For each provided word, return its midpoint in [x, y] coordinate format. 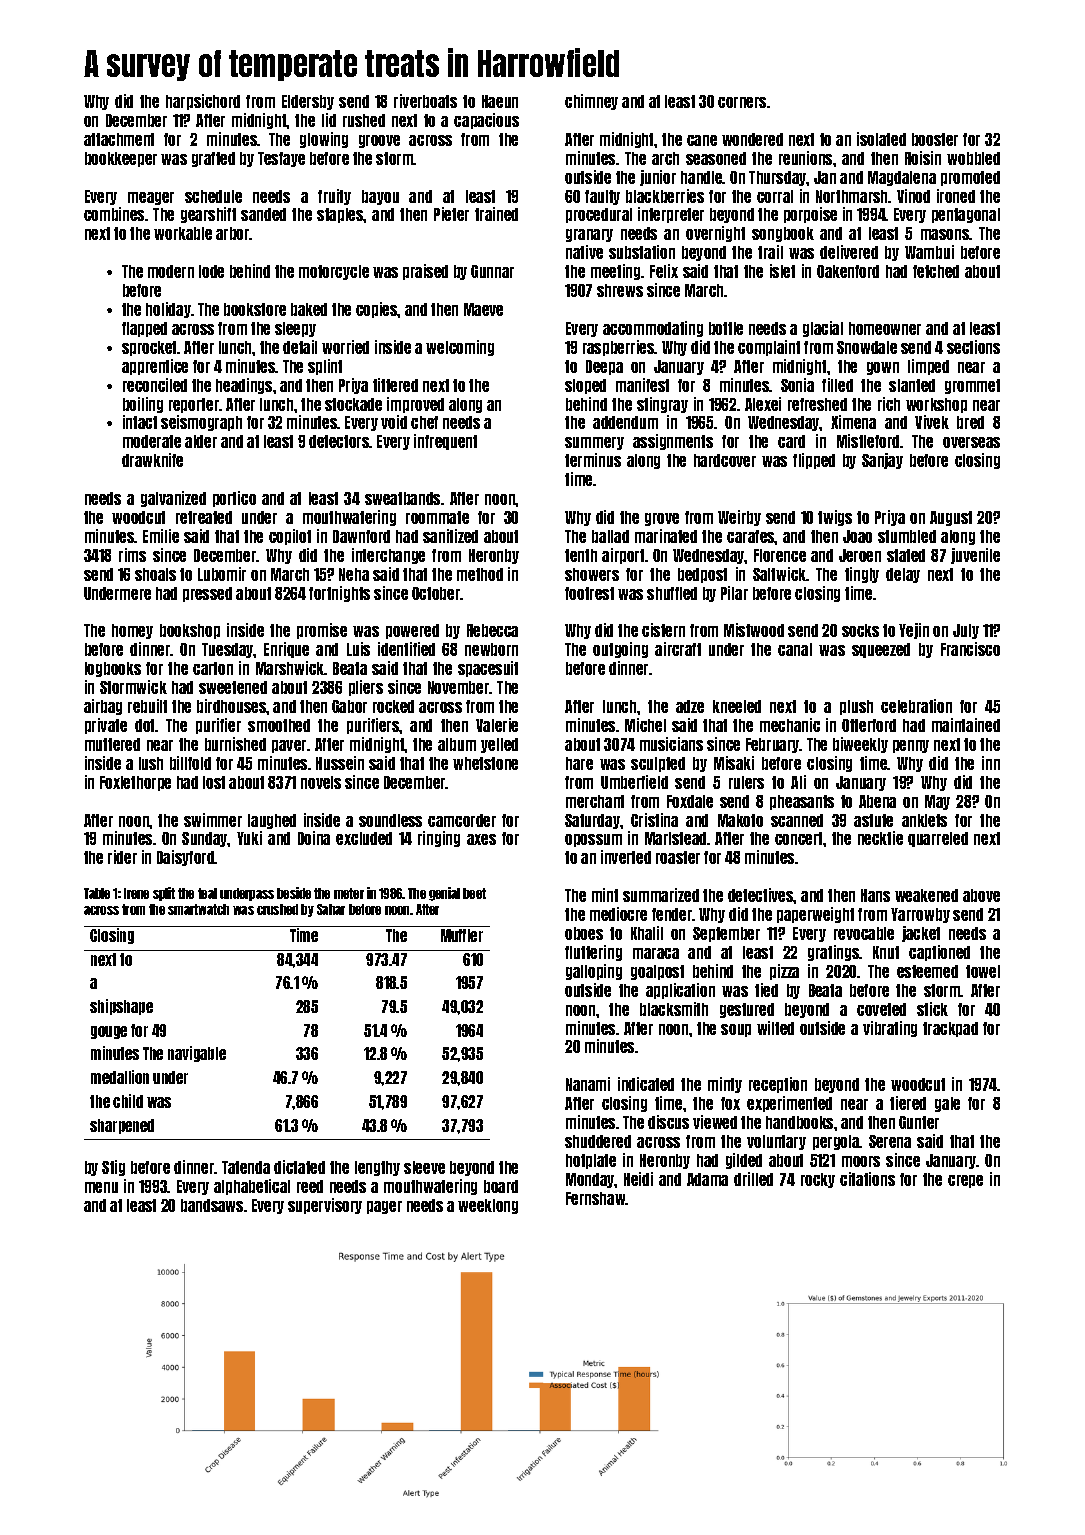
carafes [751, 536]
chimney [591, 102]
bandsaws [212, 1205]
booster [935, 139]
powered [412, 631]
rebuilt [147, 706]
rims [132, 555]
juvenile [975, 556]
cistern [663, 630]
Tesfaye [281, 159]
